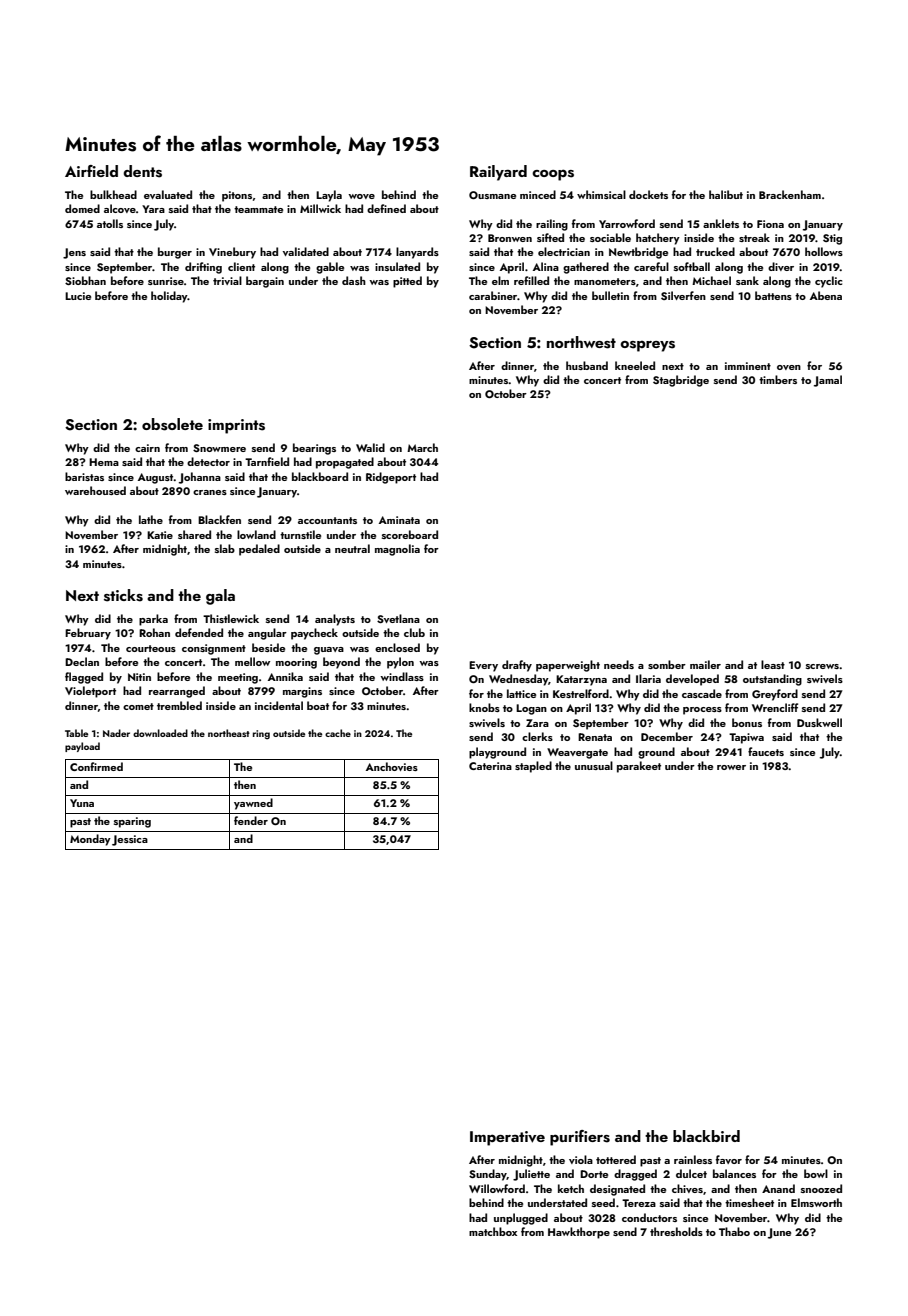  What do you see at coordinates (498, 173) in the screenshot?
I see `Railyard` at bounding box center [498, 173].
